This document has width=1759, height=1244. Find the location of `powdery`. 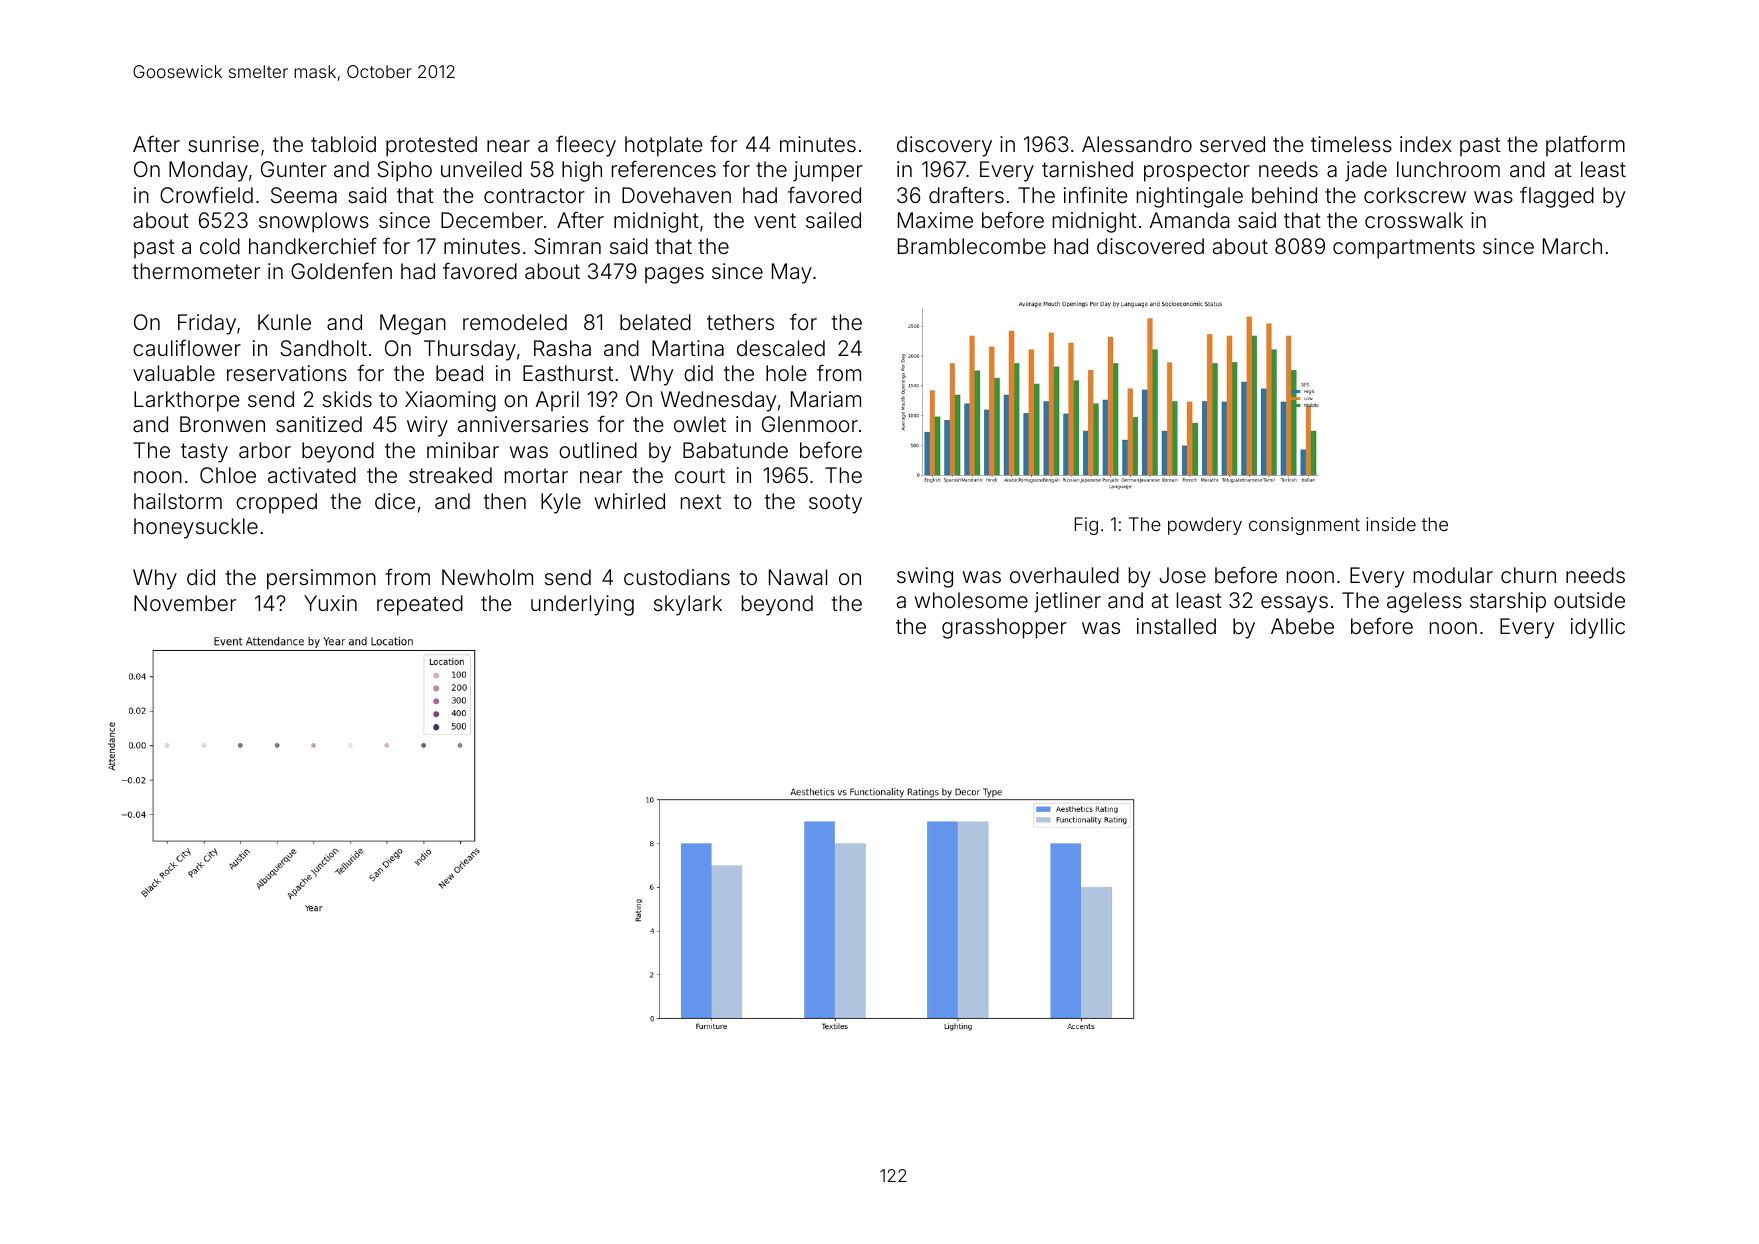

powdery is located at coordinates (1205, 526).
